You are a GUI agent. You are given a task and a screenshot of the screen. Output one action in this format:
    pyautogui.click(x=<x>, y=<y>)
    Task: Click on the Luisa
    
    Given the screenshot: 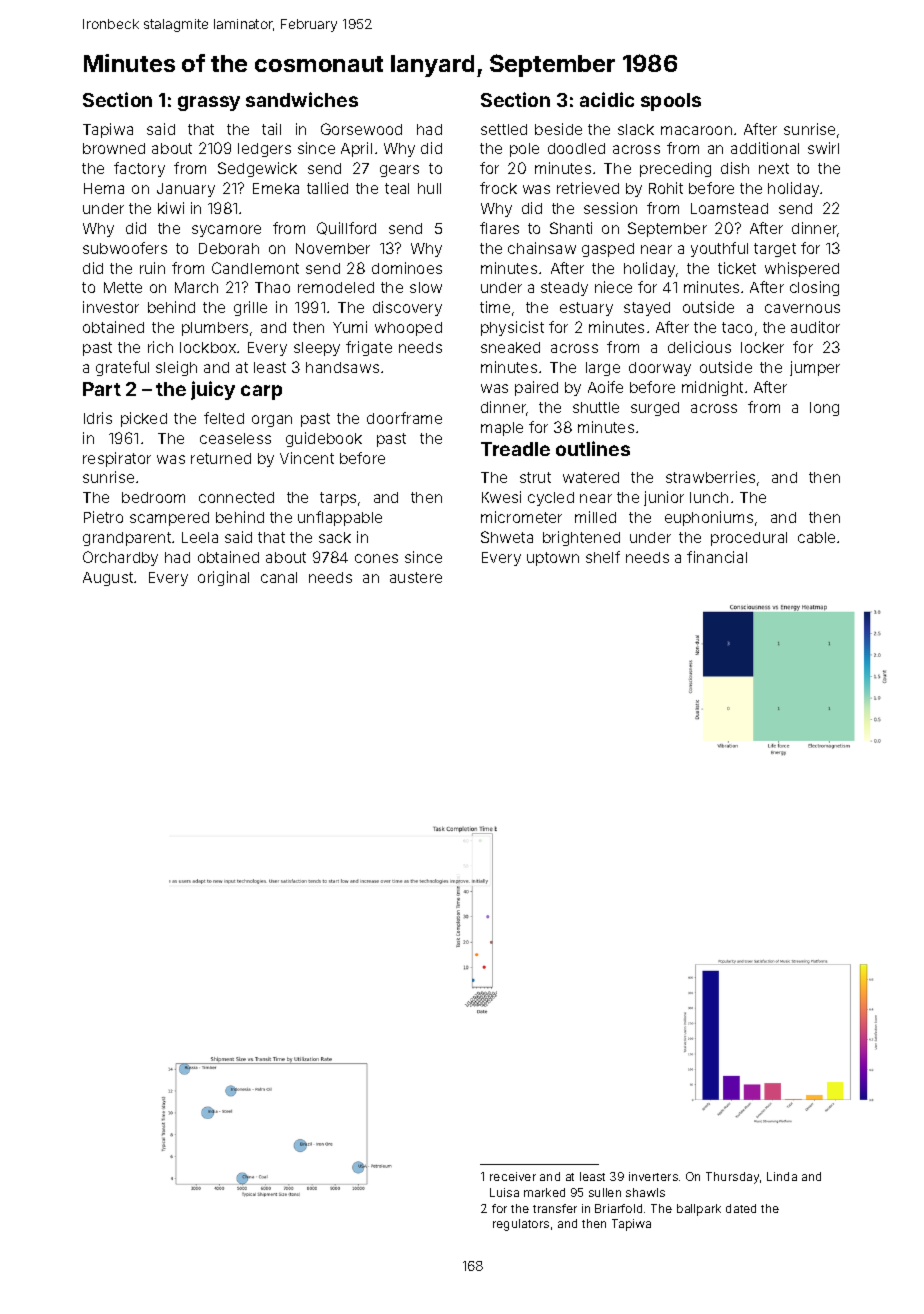 What is the action you would take?
    pyautogui.click(x=504, y=1192)
